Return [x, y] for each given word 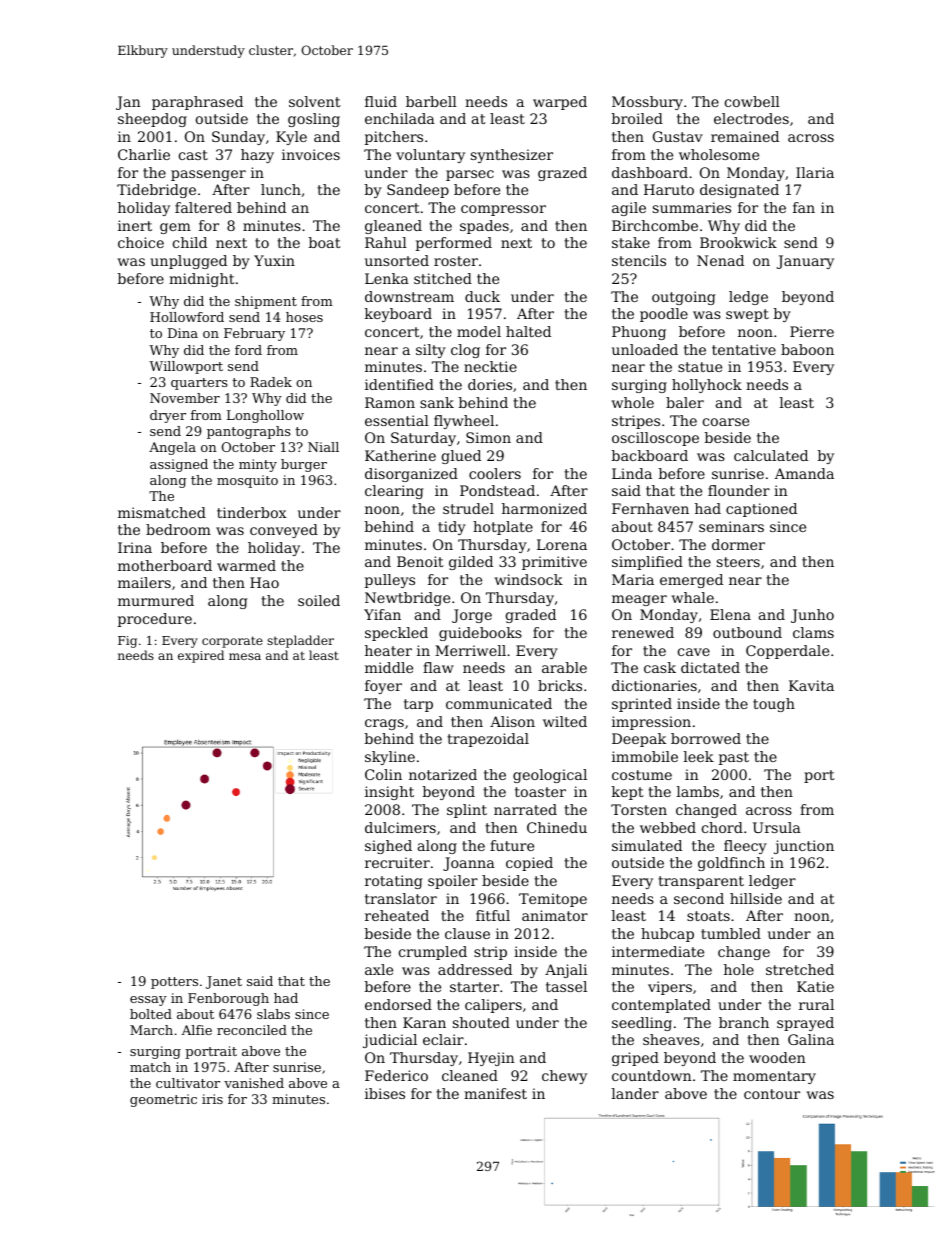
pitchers [394, 138]
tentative [744, 349]
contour [772, 1094]
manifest [495, 1093]
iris [212, 1099]
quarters [199, 384]
